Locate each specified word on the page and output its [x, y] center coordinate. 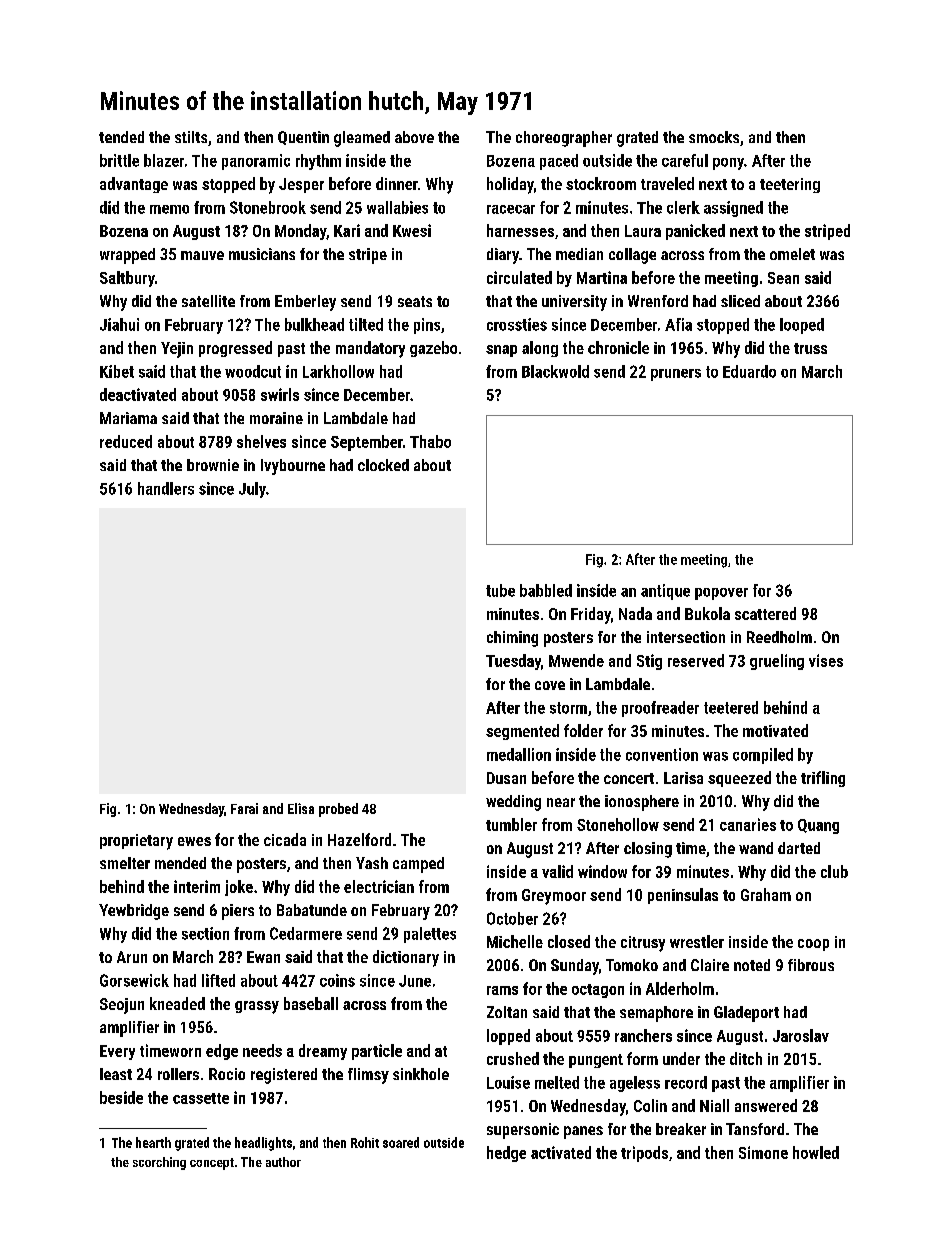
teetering [790, 185]
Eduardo [749, 371]
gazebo [433, 349]
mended [180, 863]
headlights [263, 1144]
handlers [166, 488]
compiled [763, 756]
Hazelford [359, 839]
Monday [300, 232]
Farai [244, 808]
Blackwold [555, 371]
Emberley [305, 303]
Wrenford [658, 301]
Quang [818, 826]
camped [418, 865]
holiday [510, 185]
